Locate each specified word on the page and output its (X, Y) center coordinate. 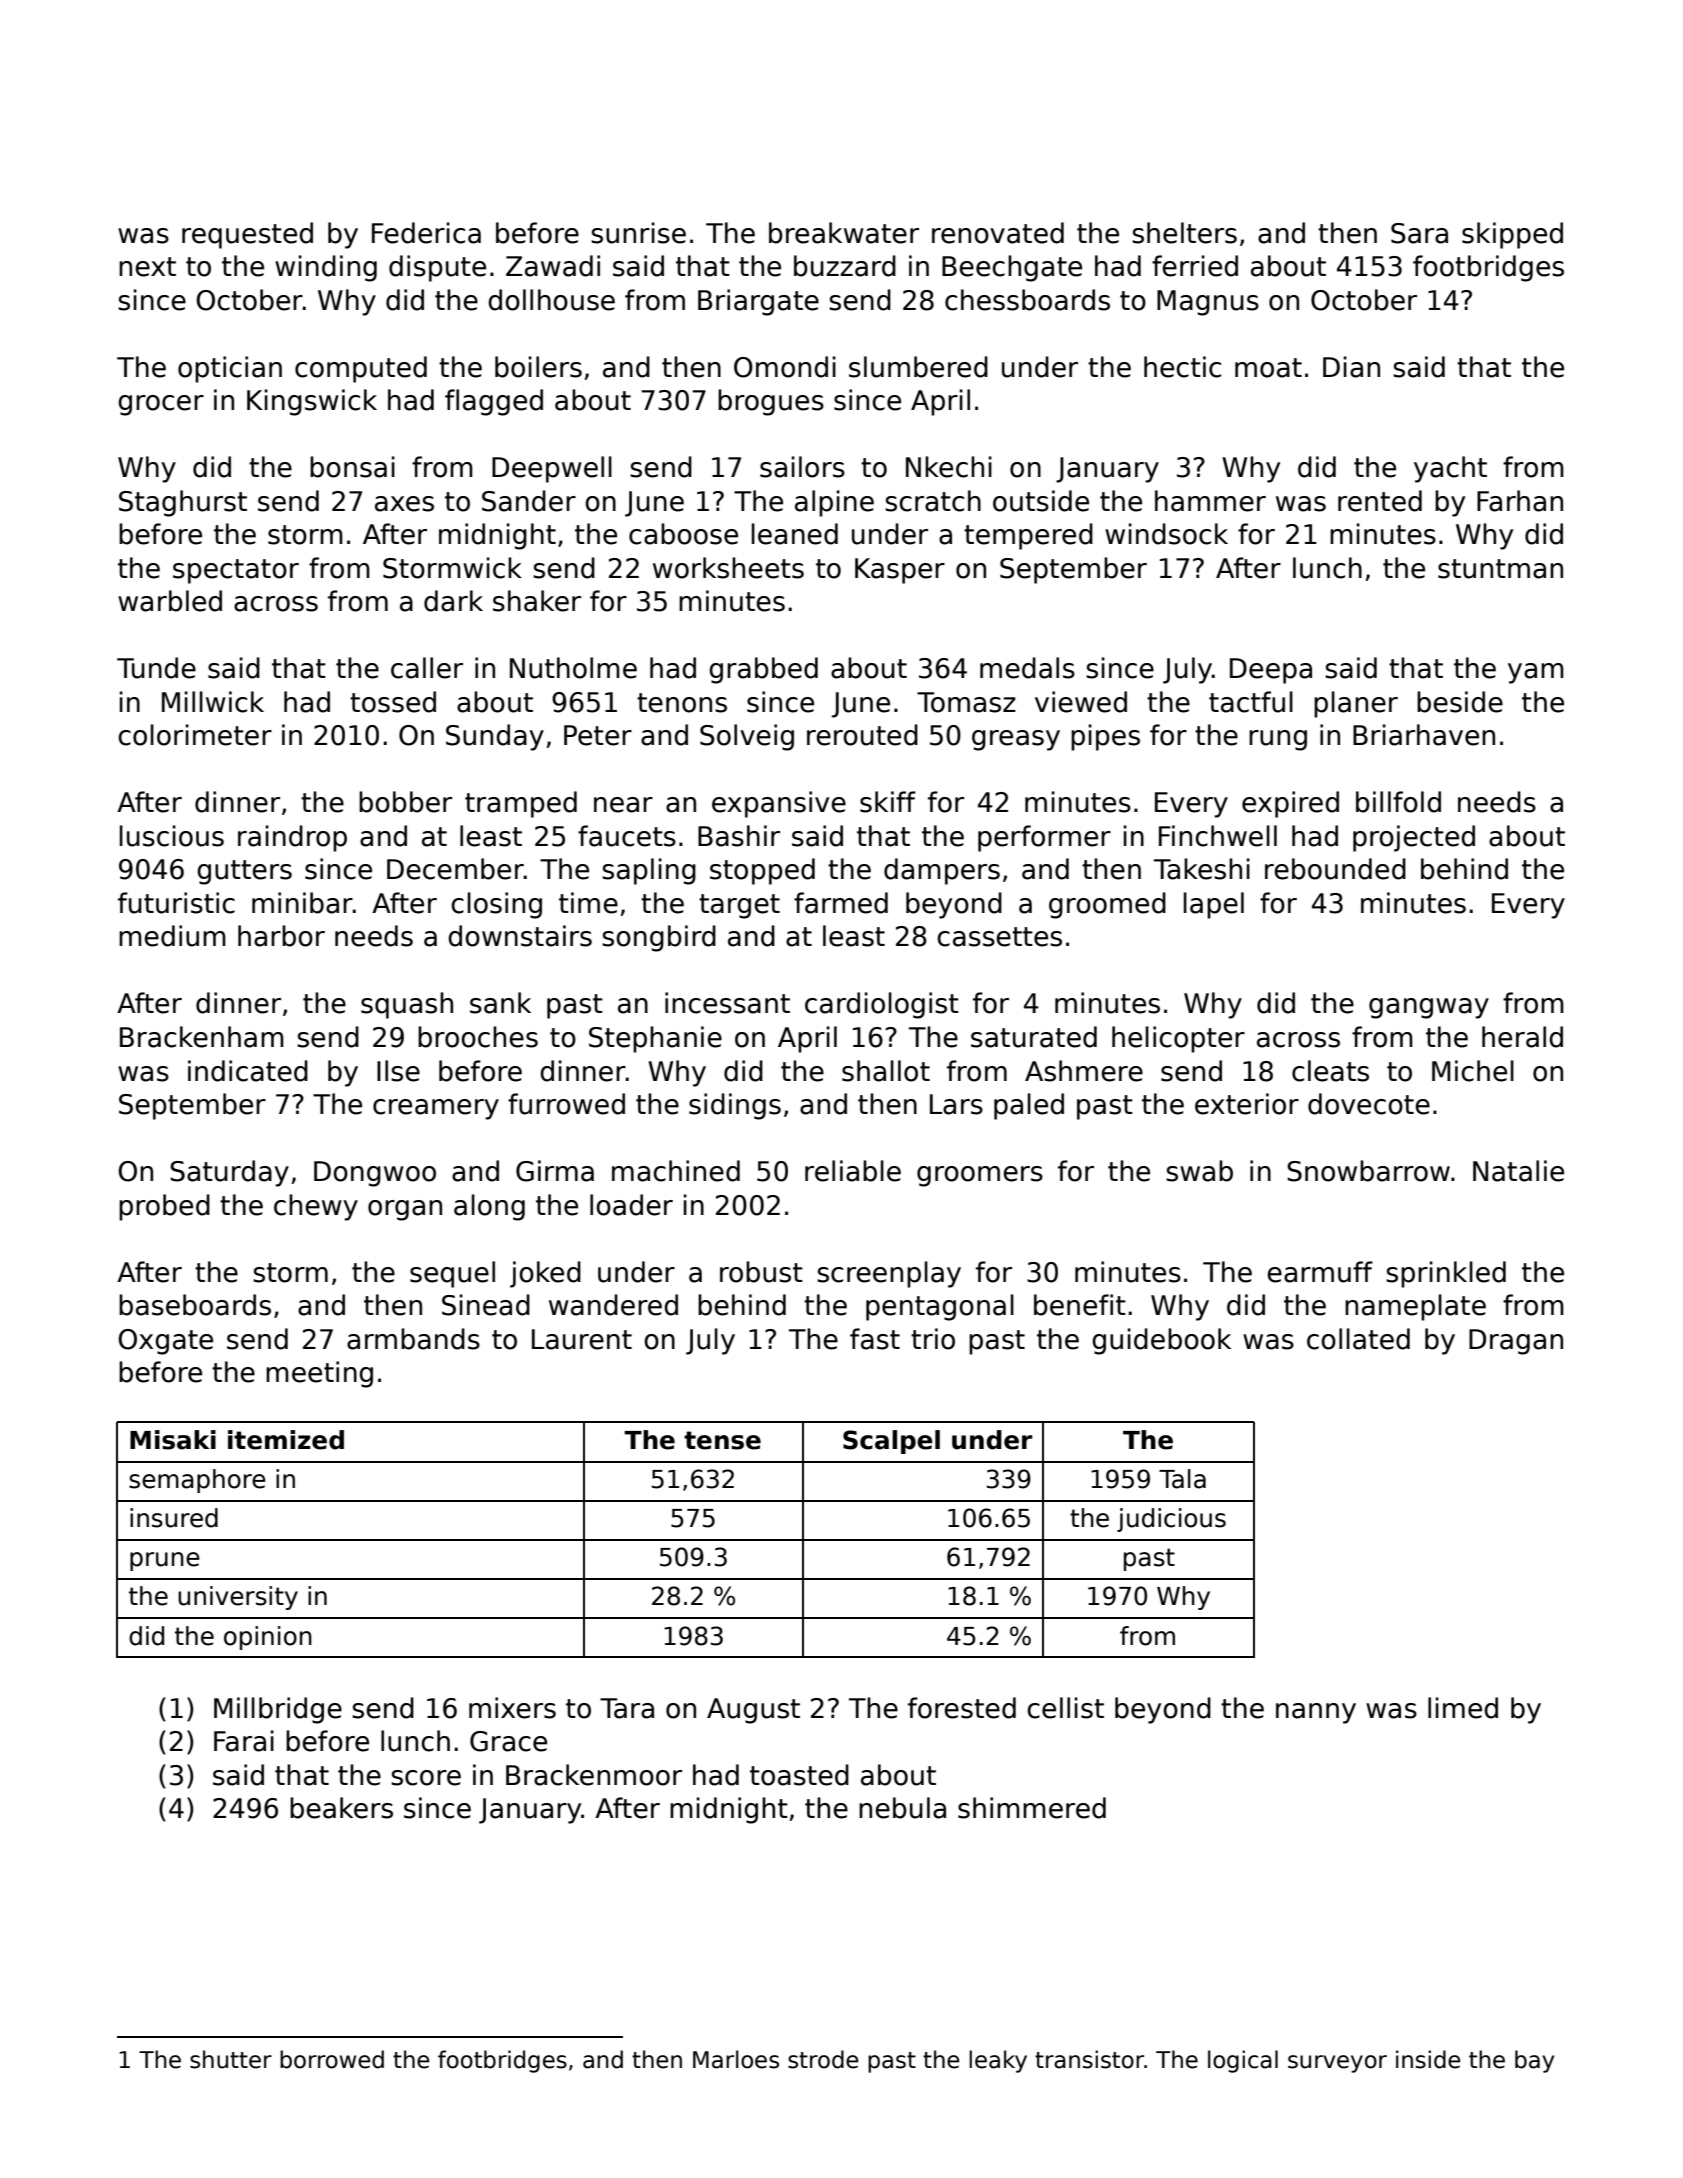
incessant (727, 1003)
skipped (1512, 235)
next (147, 267)
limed (1463, 1708)
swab (1199, 1171)
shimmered (1032, 1808)
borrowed (332, 2059)
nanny (1316, 1713)
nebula (902, 1808)
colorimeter (195, 735)
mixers (512, 1708)
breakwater (844, 233)
